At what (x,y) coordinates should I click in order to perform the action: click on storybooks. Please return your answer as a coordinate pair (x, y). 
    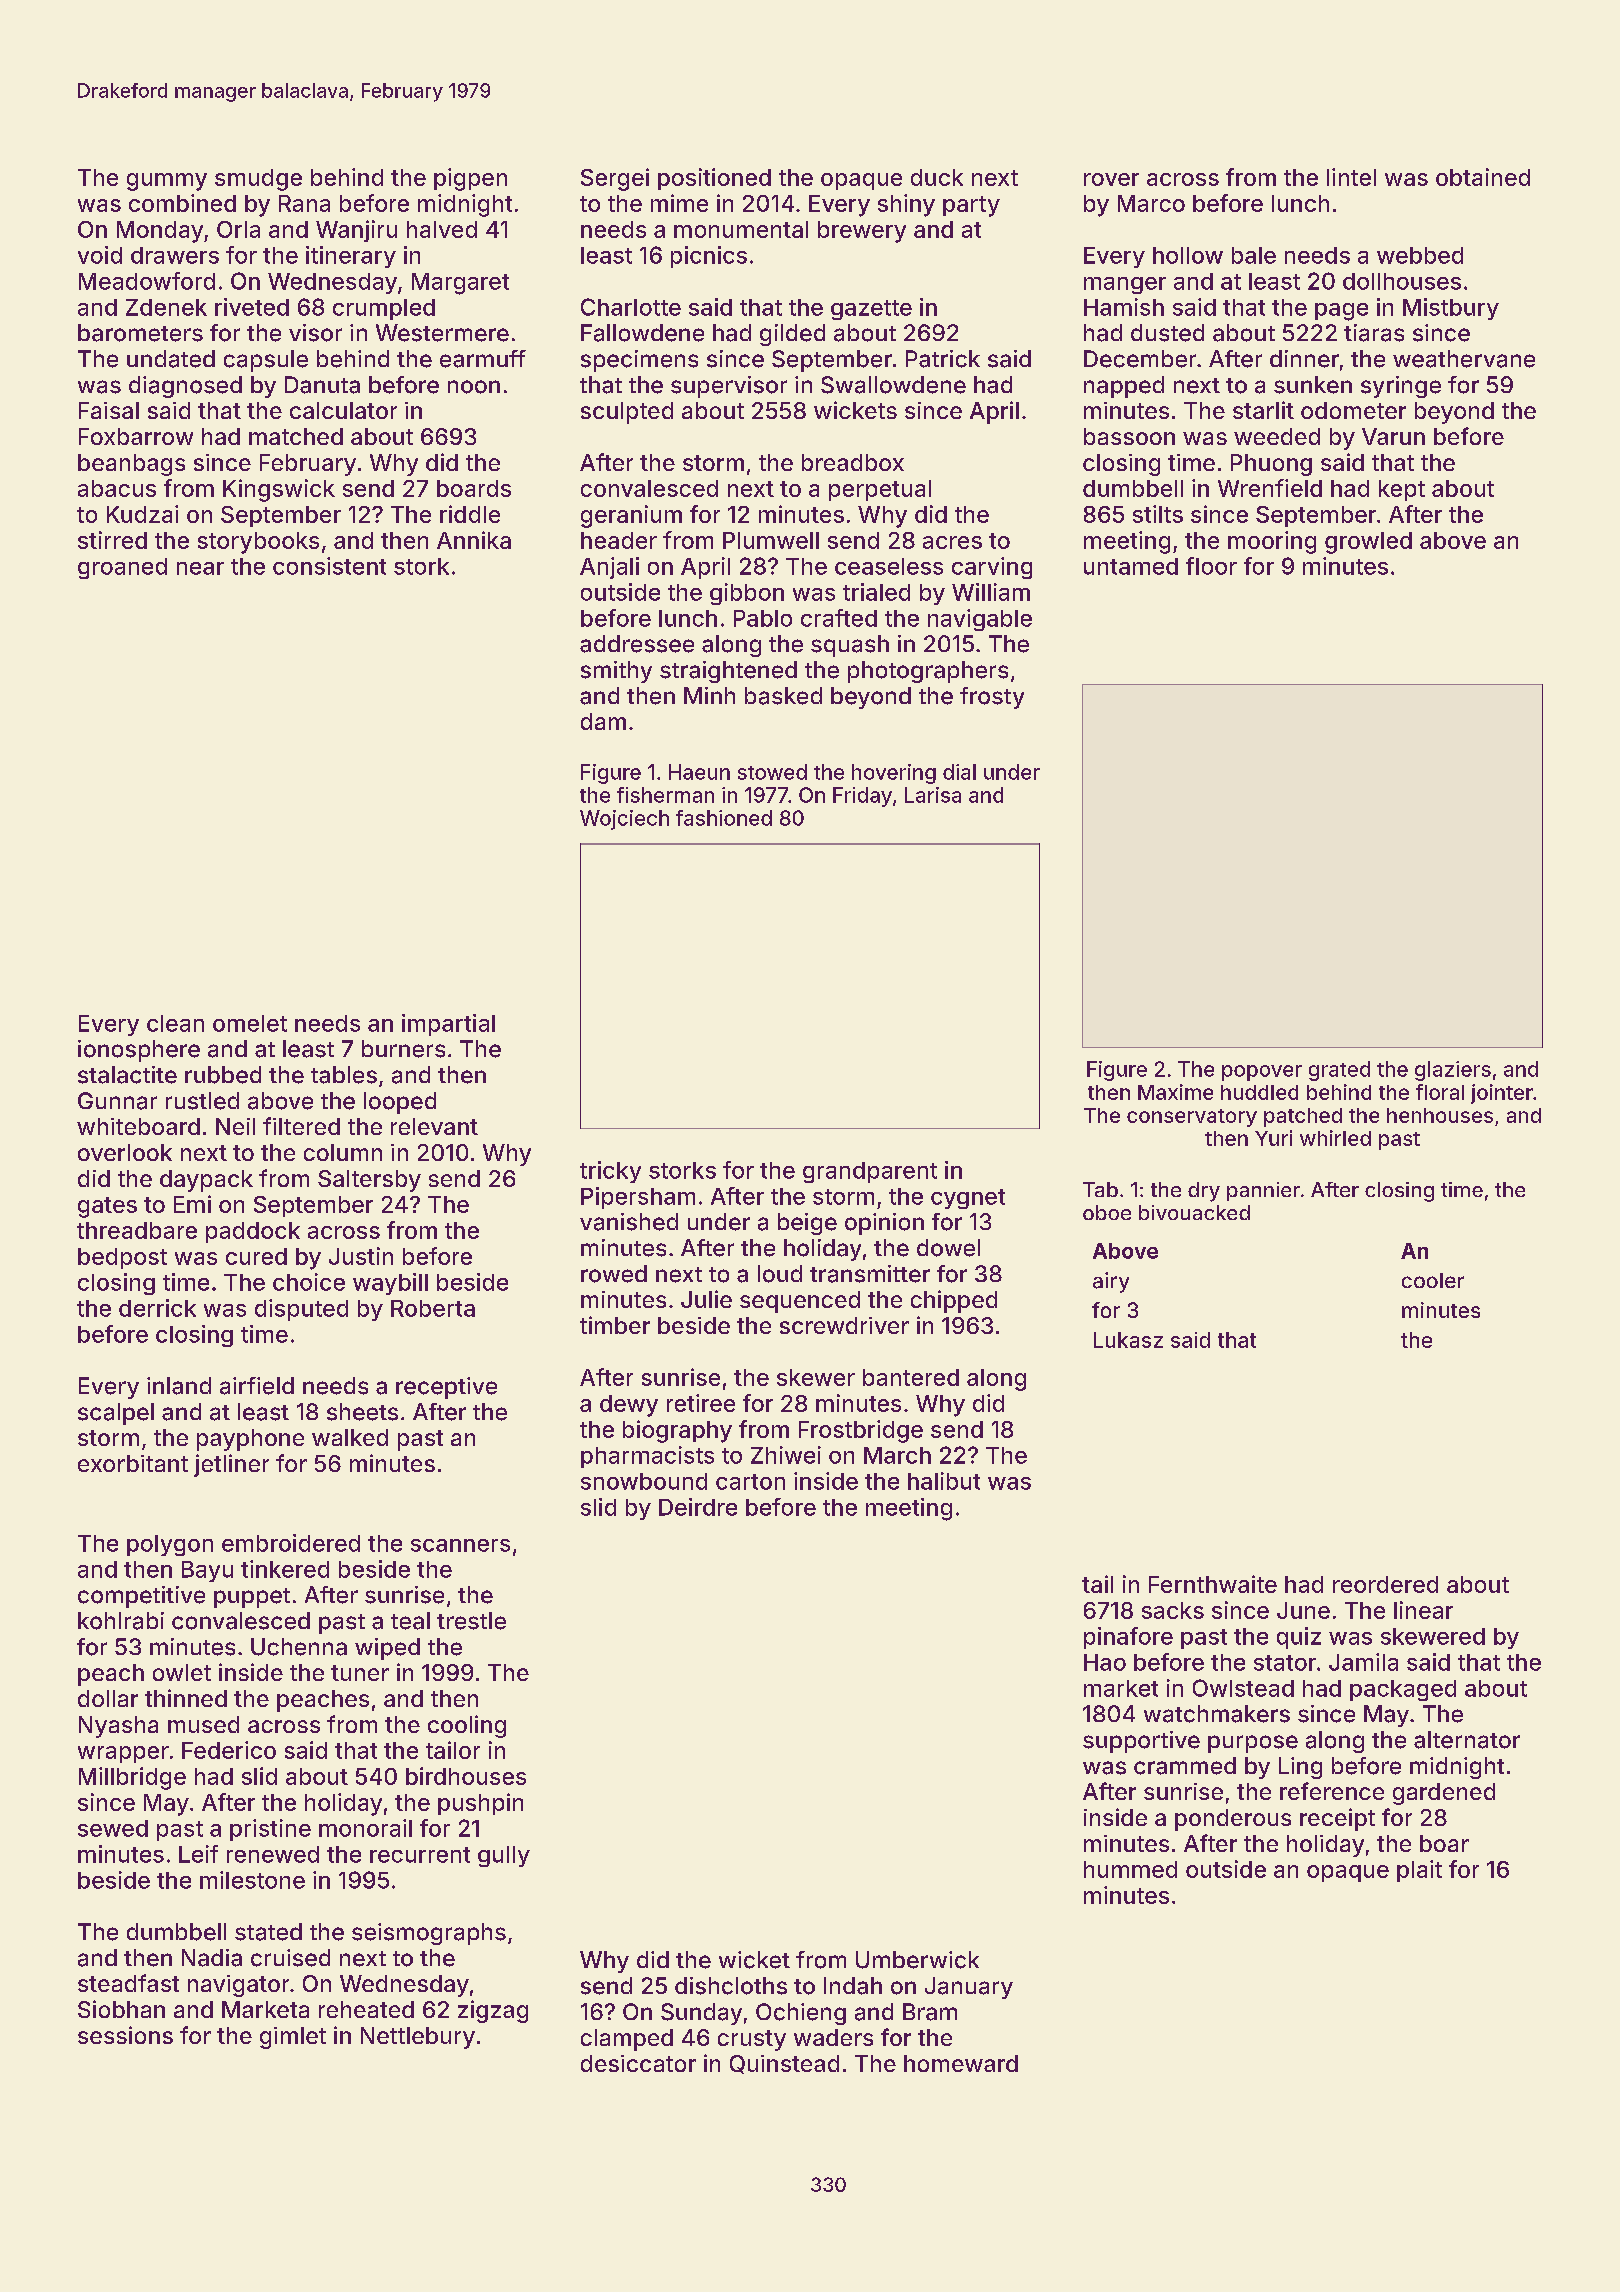
    Looking at the image, I should click on (258, 543).
